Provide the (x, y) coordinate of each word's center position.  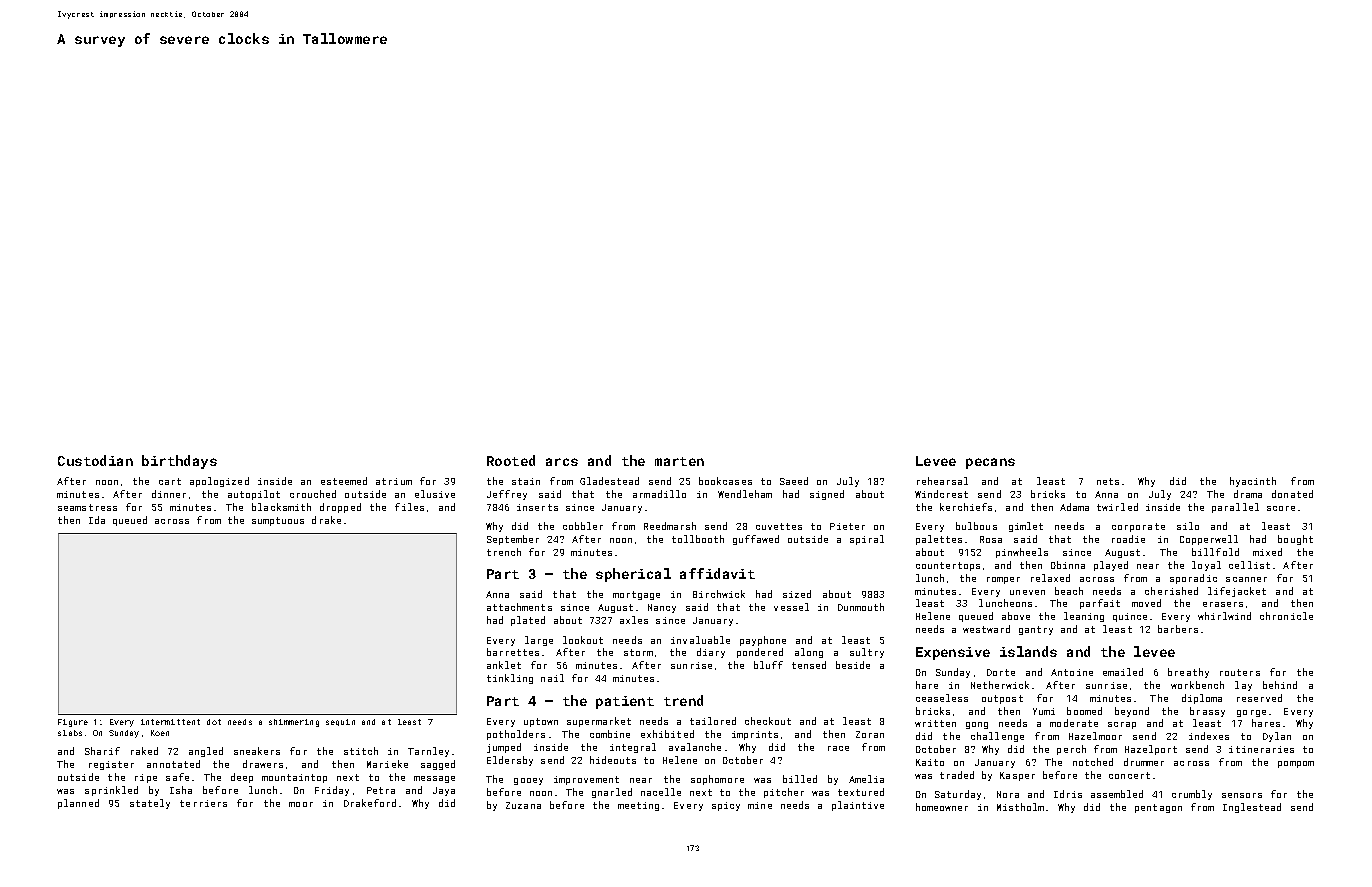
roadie (1128, 539)
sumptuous (278, 521)
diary (711, 653)
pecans (990, 463)
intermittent (170, 722)
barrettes (513, 652)
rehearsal (942, 481)
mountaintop (294, 778)
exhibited (667, 734)
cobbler (583, 526)
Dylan (1277, 737)
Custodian (95, 460)
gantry (1036, 630)
